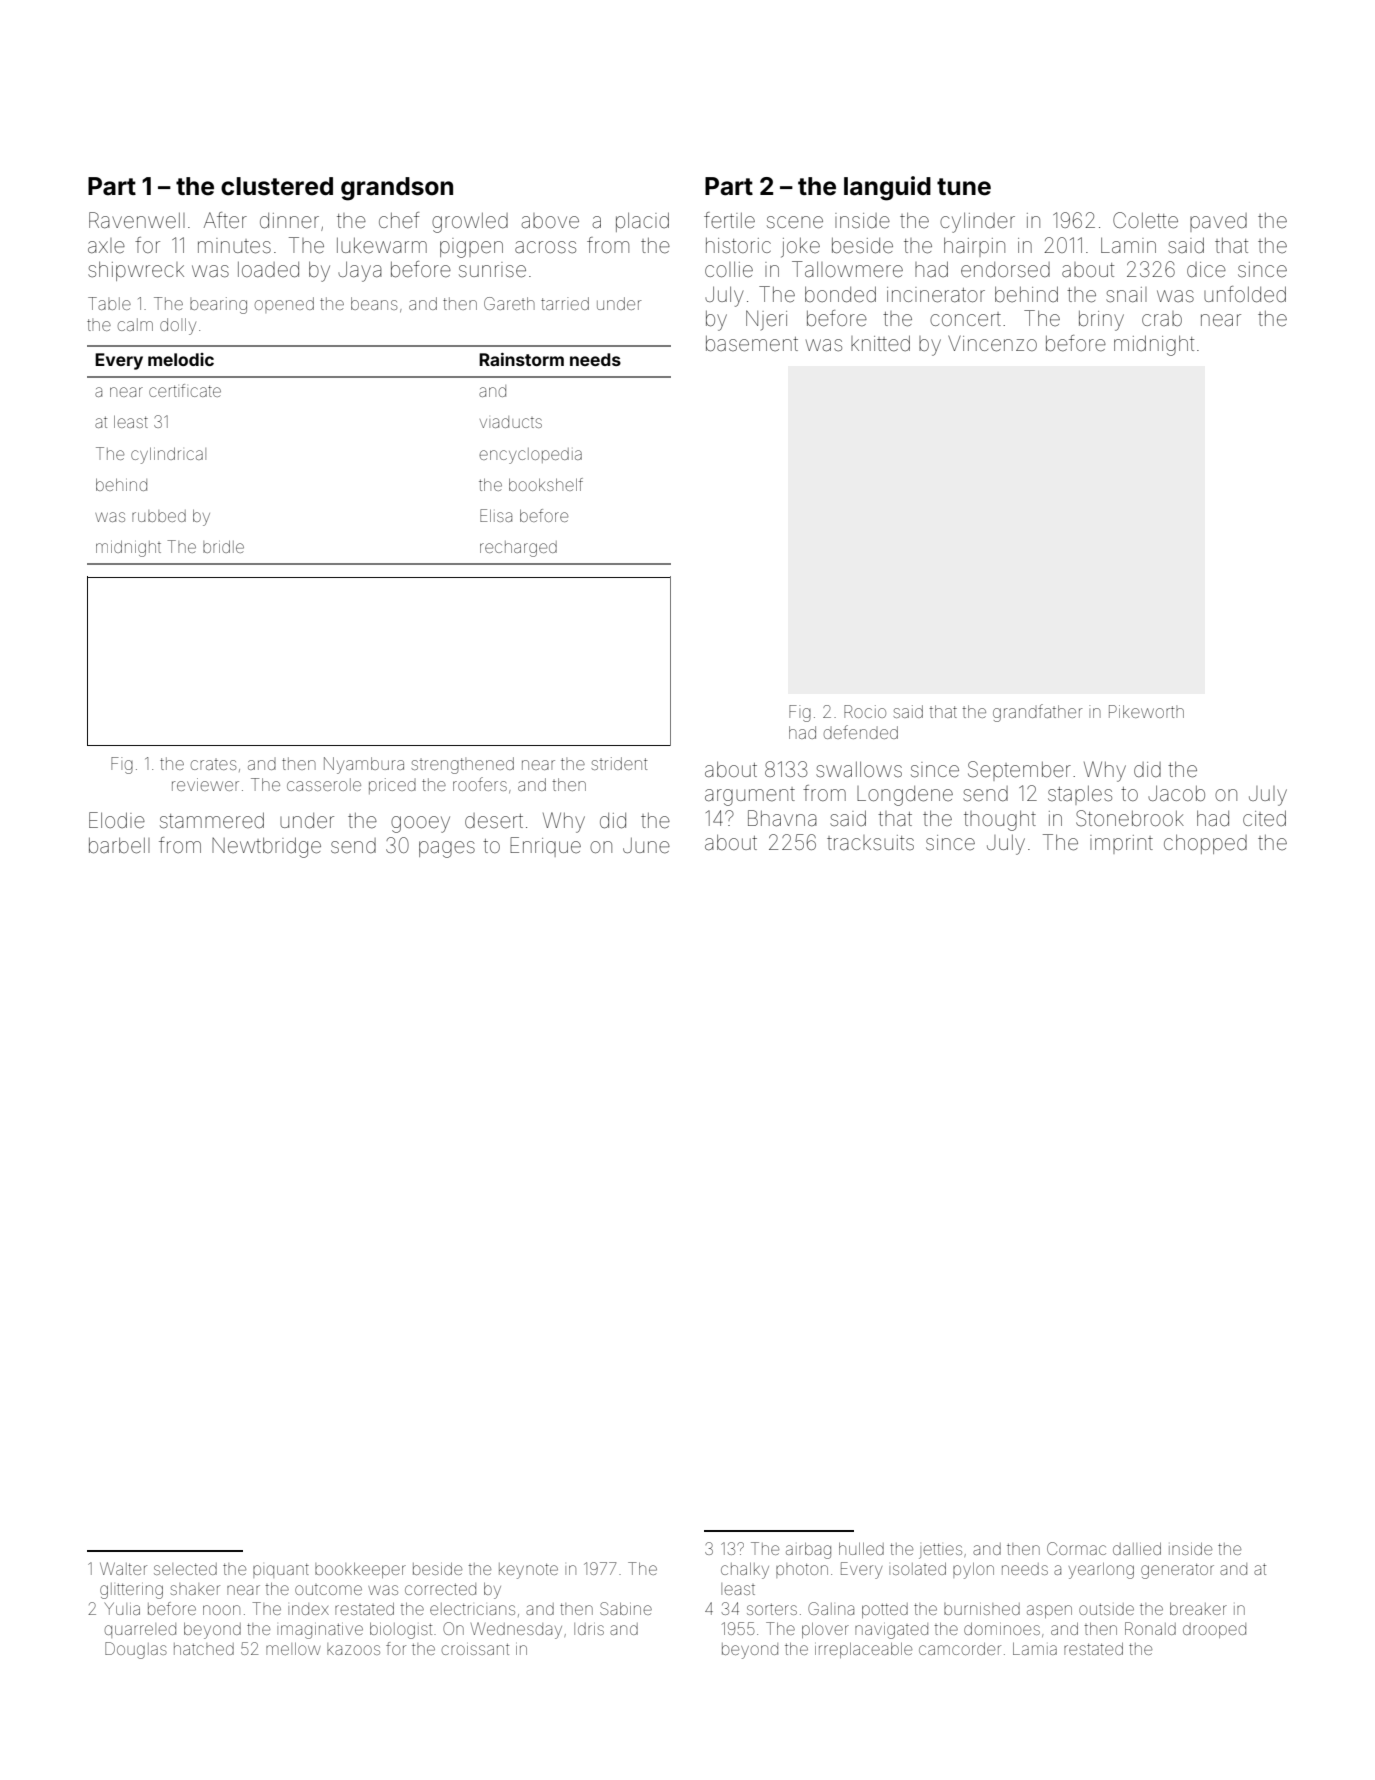  I want to click on barbell, so click(119, 846).
